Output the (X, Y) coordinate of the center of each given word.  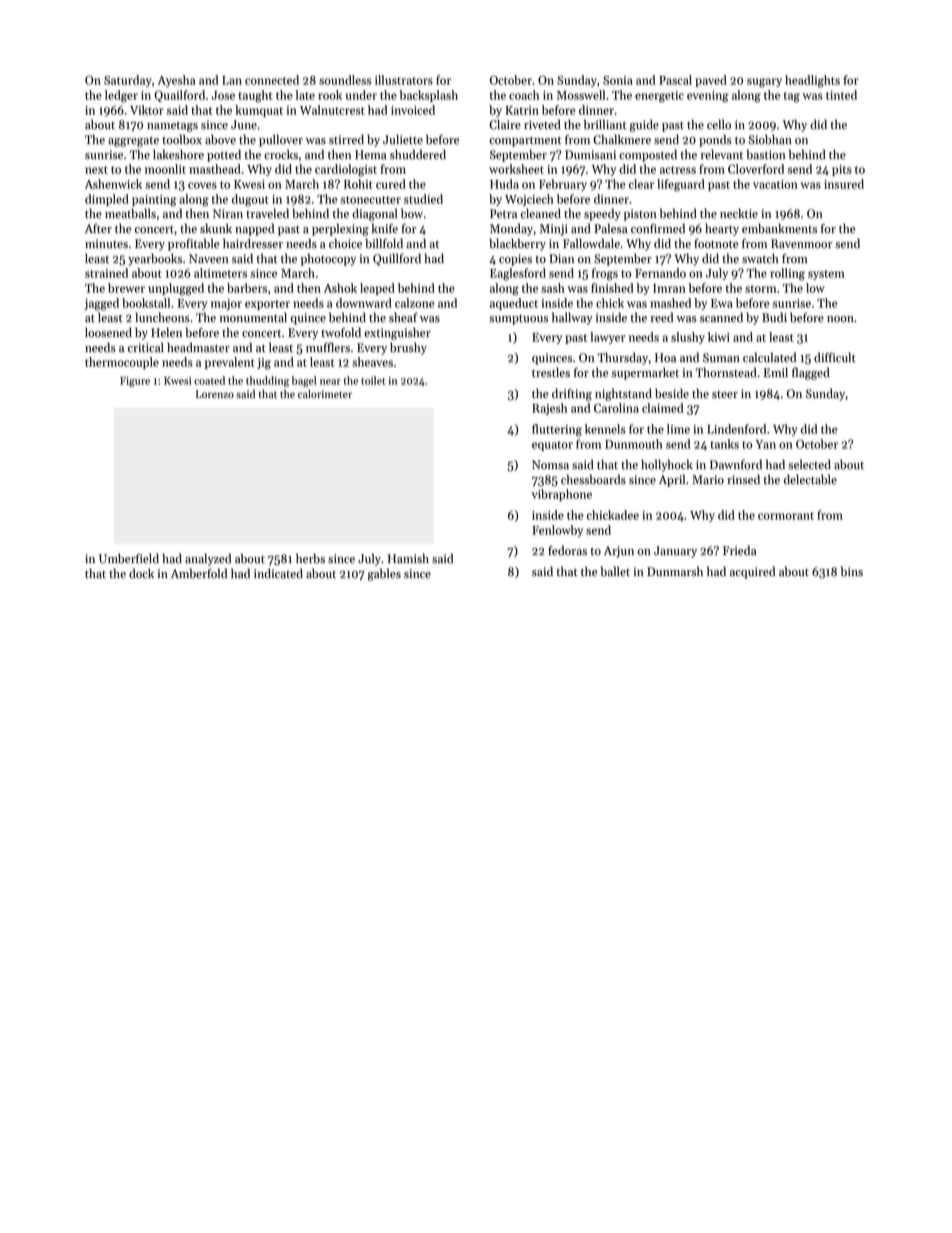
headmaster (198, 347)
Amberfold (199, 573)
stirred (346, 139)
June (244, 125)
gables (384, 574)
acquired (752, 572)
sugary (764, 83)
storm (760, 289)
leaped (377, 289)
